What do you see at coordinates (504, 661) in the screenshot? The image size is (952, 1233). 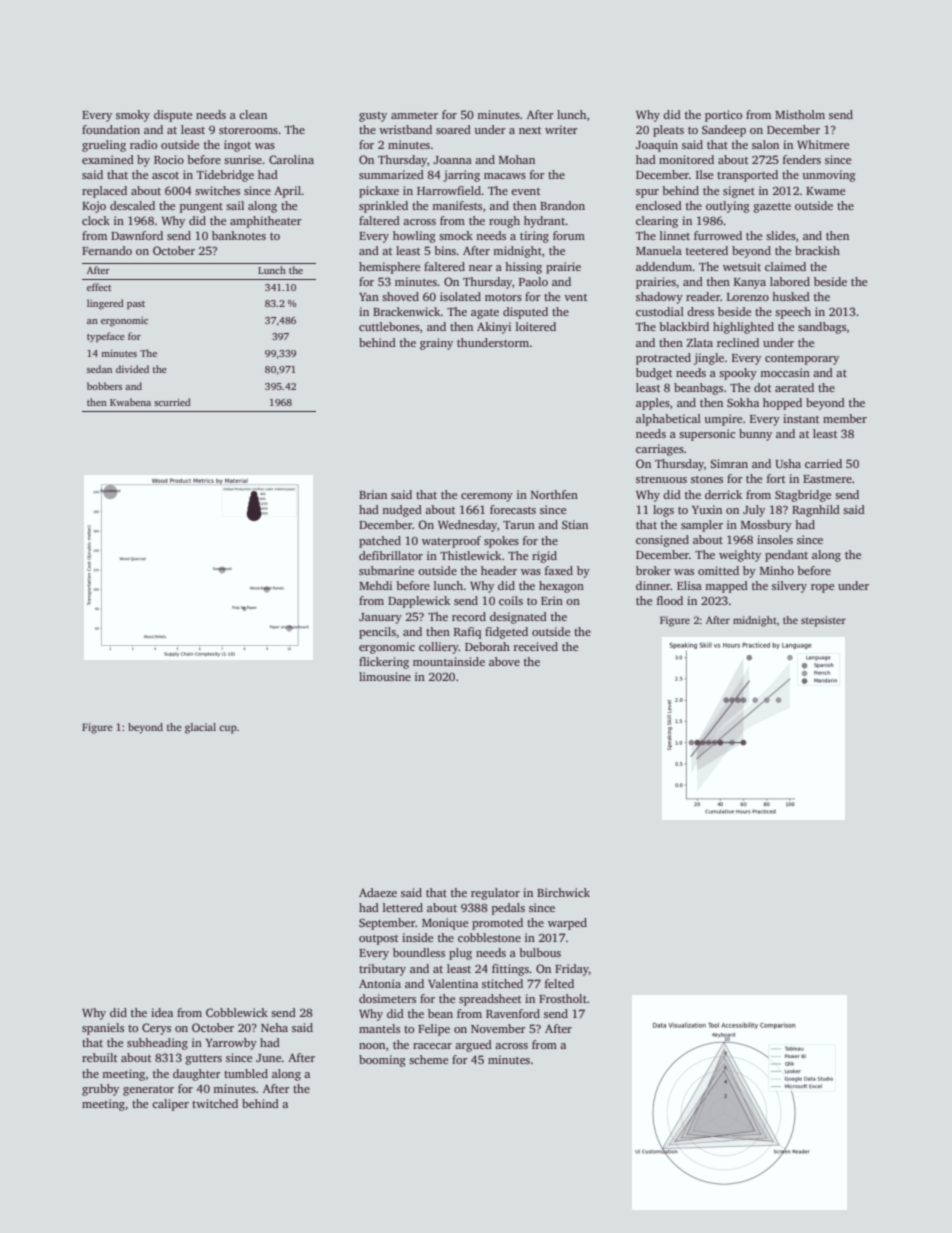 I see `above` at bounding box center [504, 661].
